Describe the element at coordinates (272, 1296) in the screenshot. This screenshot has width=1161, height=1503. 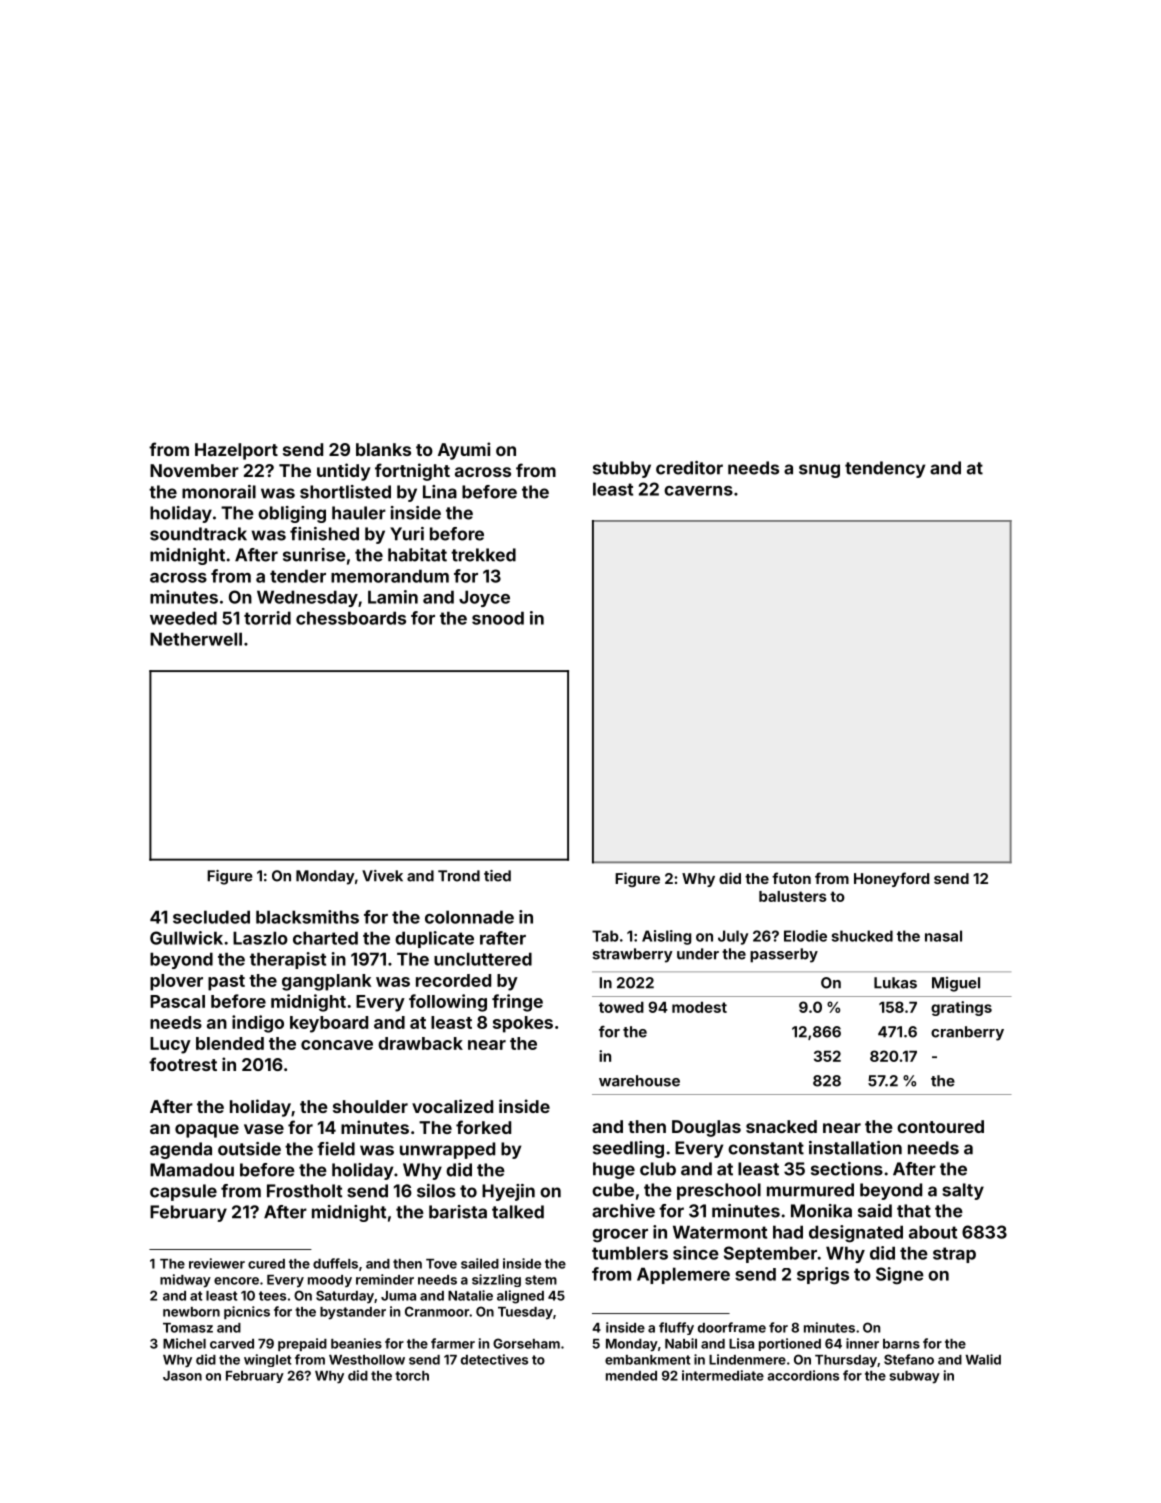
I see `tees` at that location.
